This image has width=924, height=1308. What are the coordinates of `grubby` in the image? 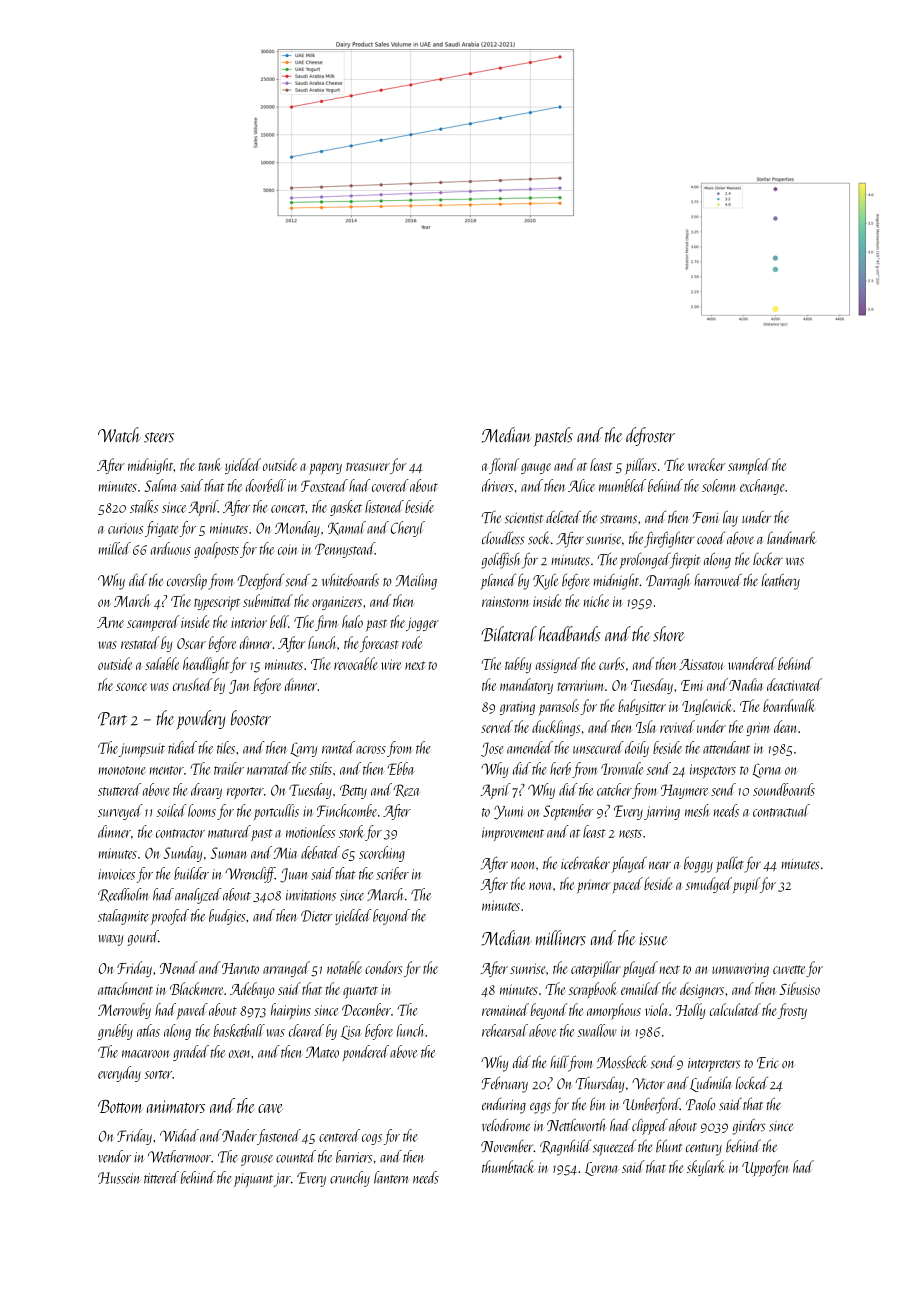 It's located at (115, 1032).
